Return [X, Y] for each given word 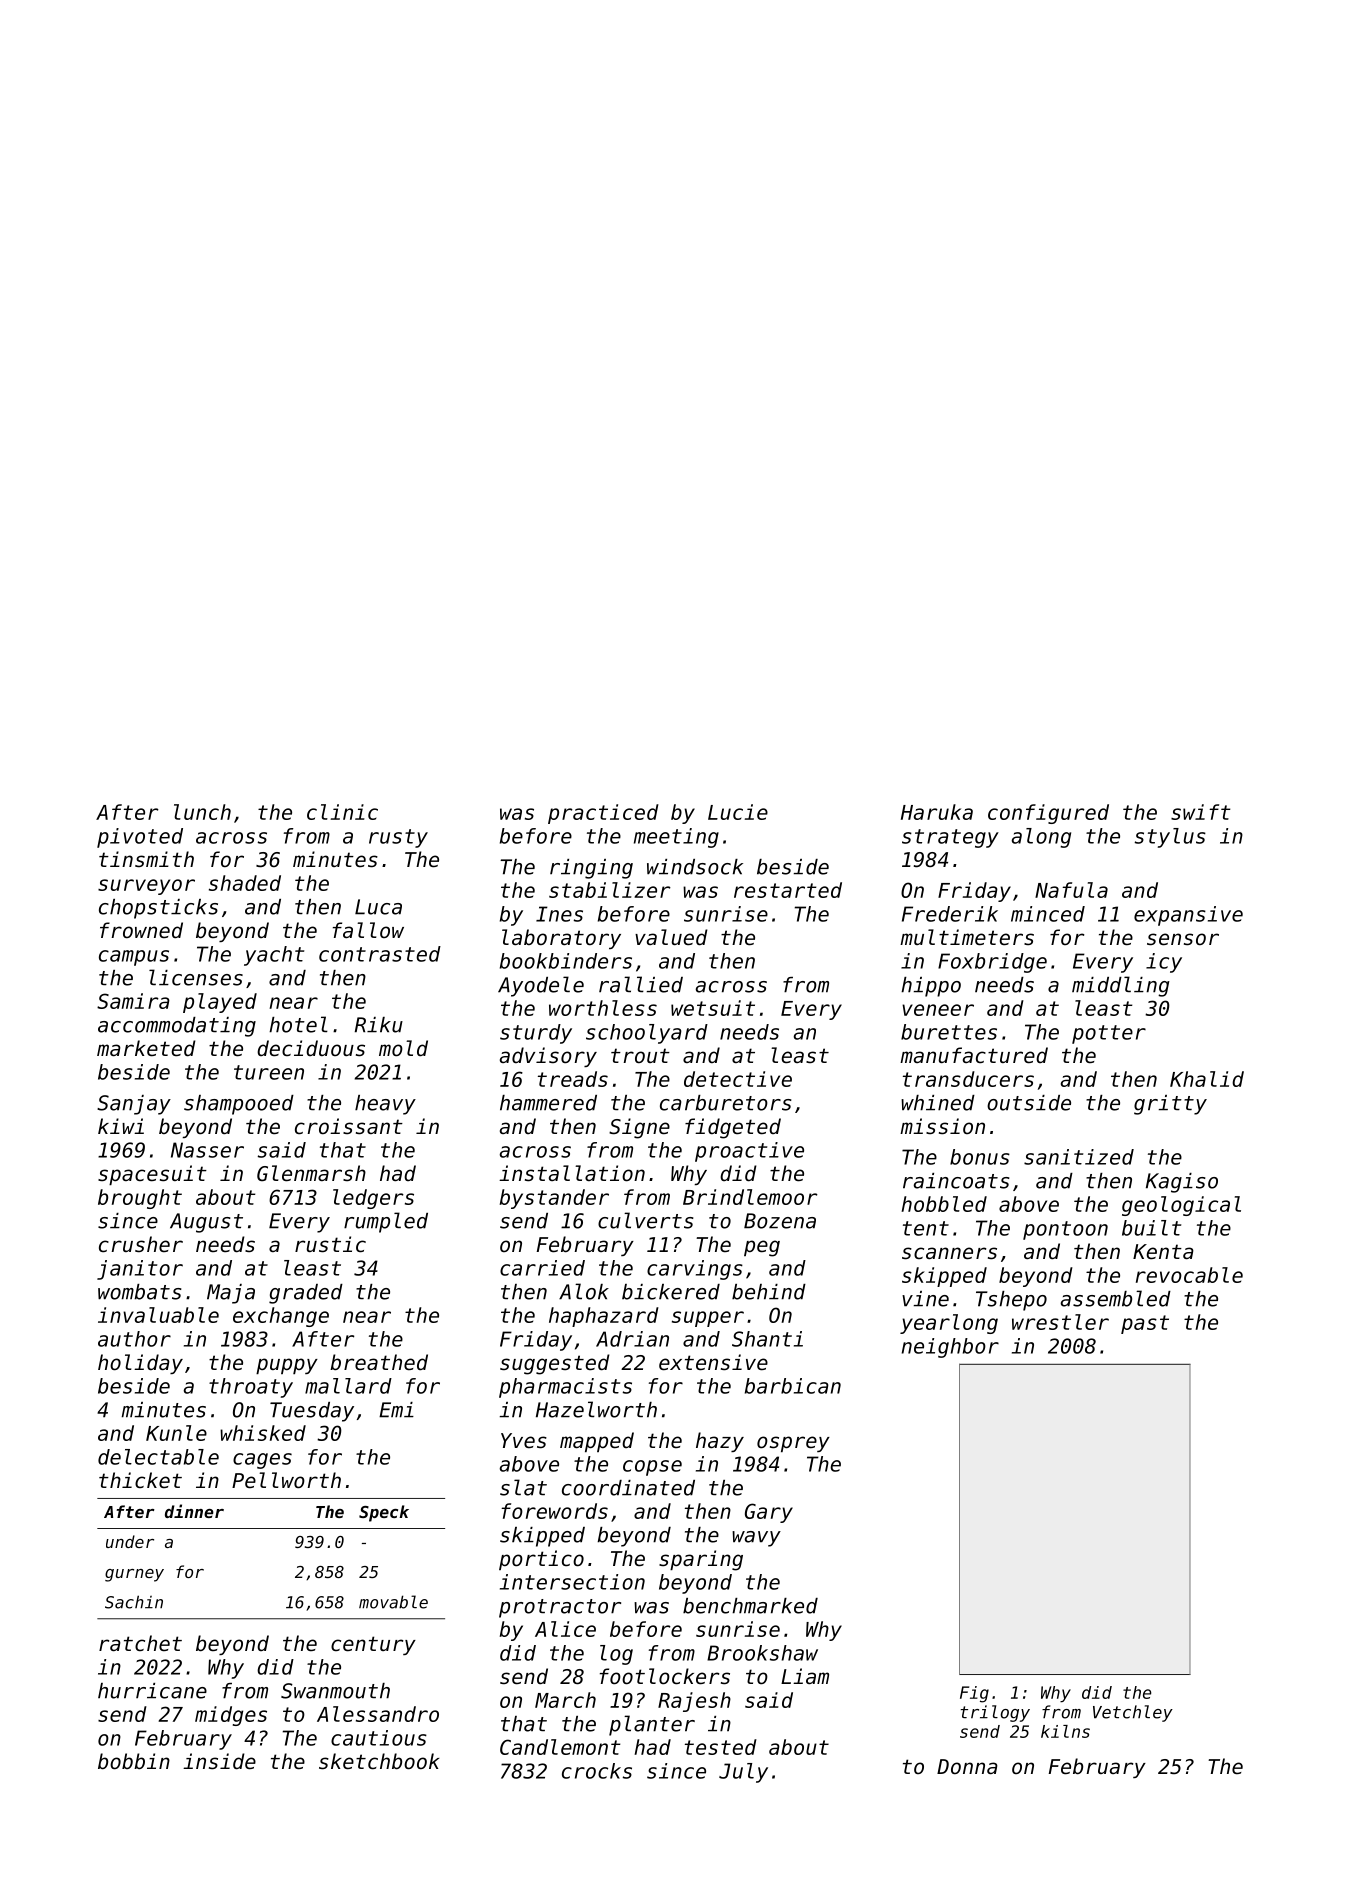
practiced [603, 814]
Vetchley [1133, 1713]
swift [1200, 812]
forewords [554, 1511]
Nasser [207, 1150]
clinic [342, 812]
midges [231, 1716]
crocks [597, 1771]
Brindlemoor [750, 1197]
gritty [1170, 1105]
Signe [639, 1128]
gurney [134, 1575]
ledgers [373, 1199]
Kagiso [1182, 1183]
